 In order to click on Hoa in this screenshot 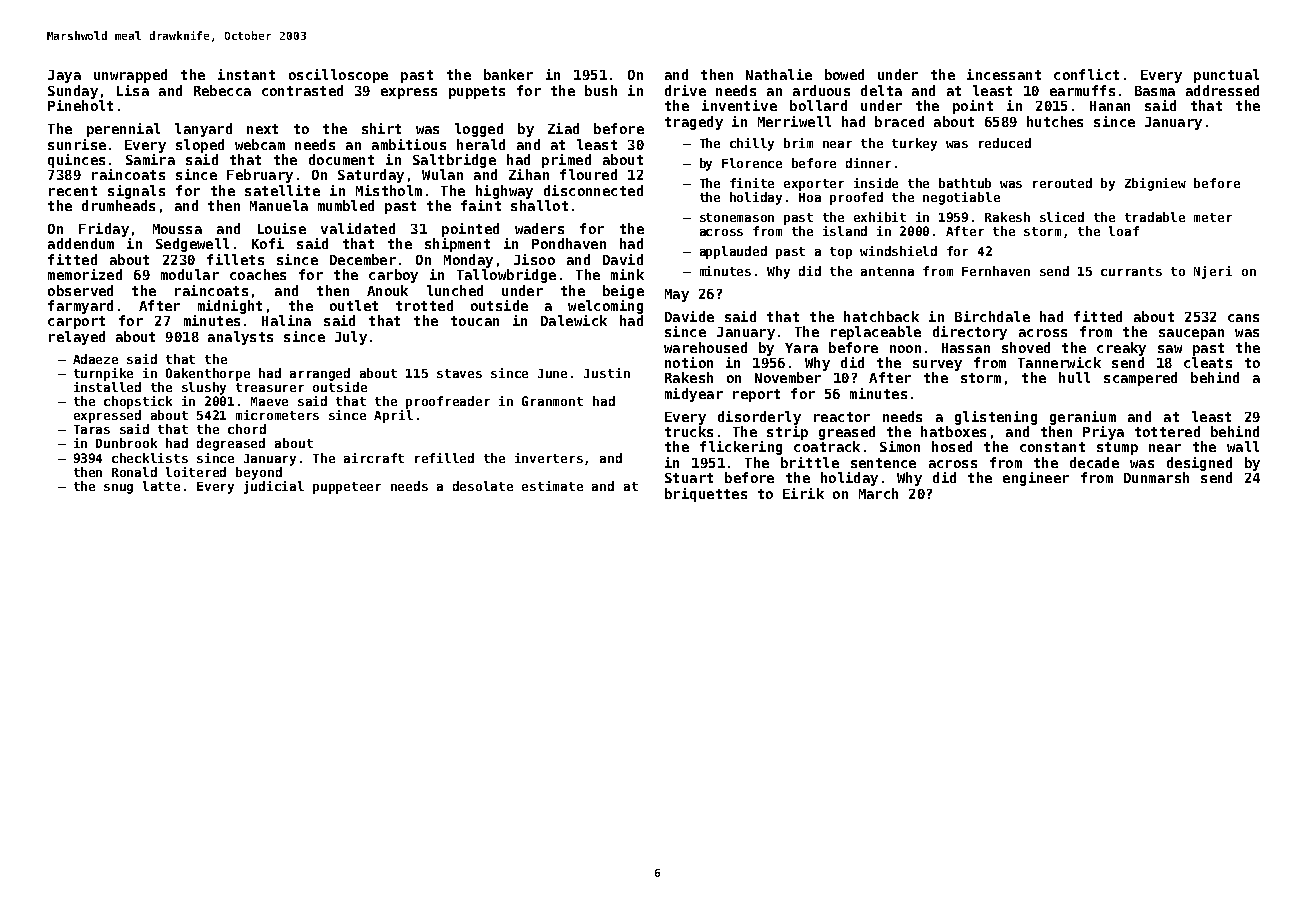, I will do `click(810, 197)`.
